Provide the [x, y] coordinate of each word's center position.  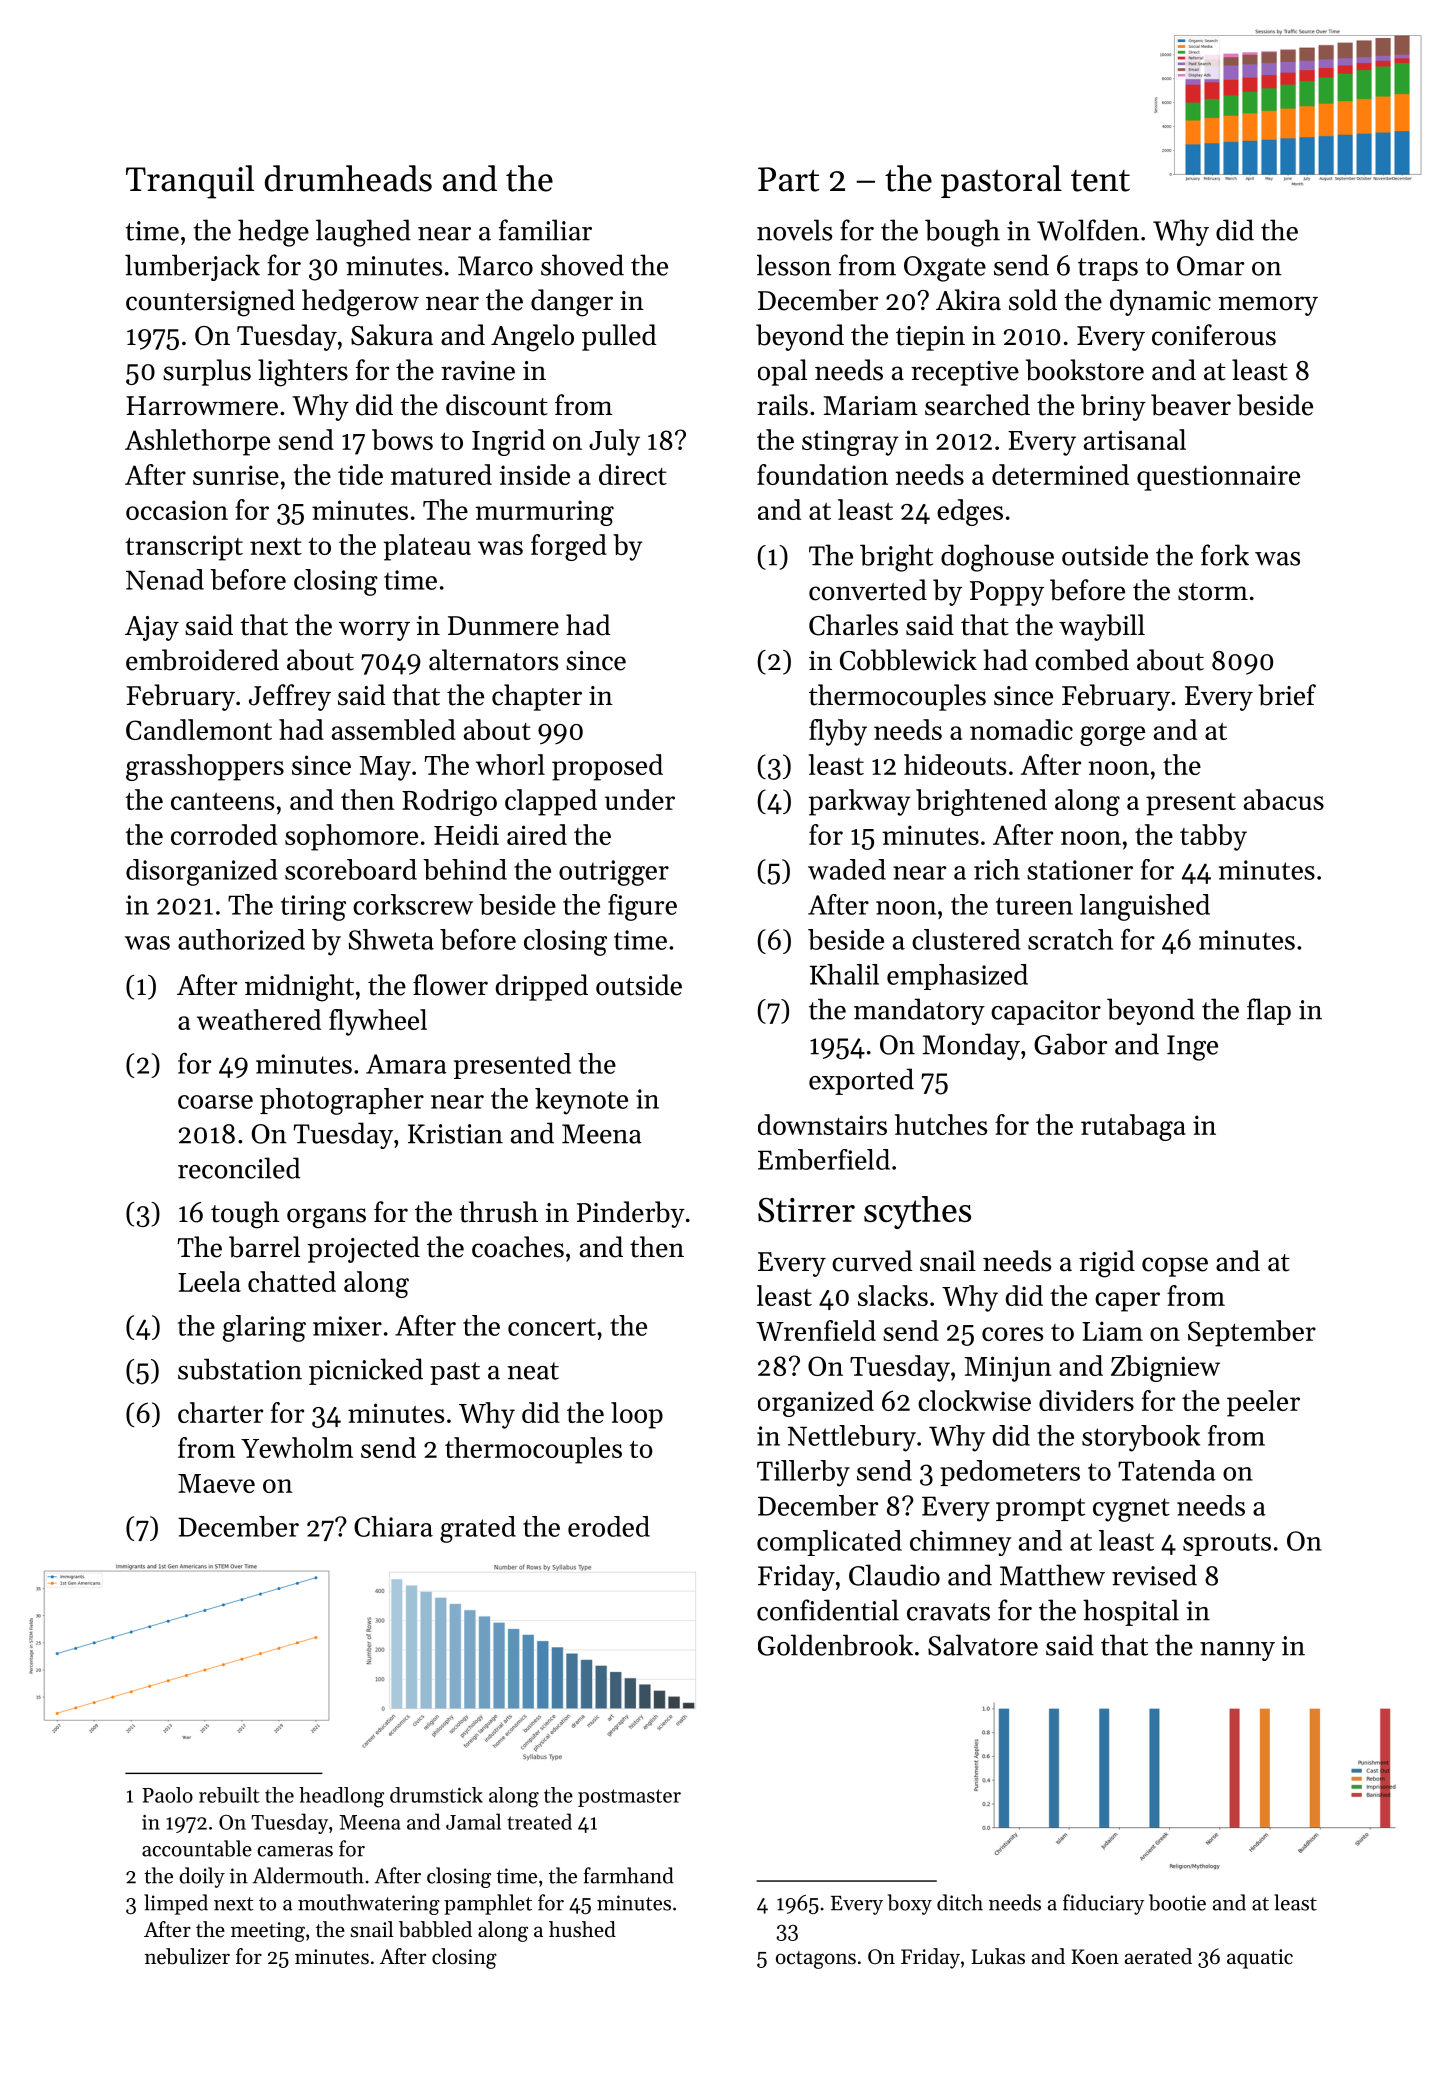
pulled [619, 337]
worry [374, 631]
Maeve [216, 1483]
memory [1268, 306]
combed [1082, 660]
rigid [1107, 1264]
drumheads [348, 178]
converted [868, 590]
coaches [518, 1247]
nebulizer [187, 1956]
